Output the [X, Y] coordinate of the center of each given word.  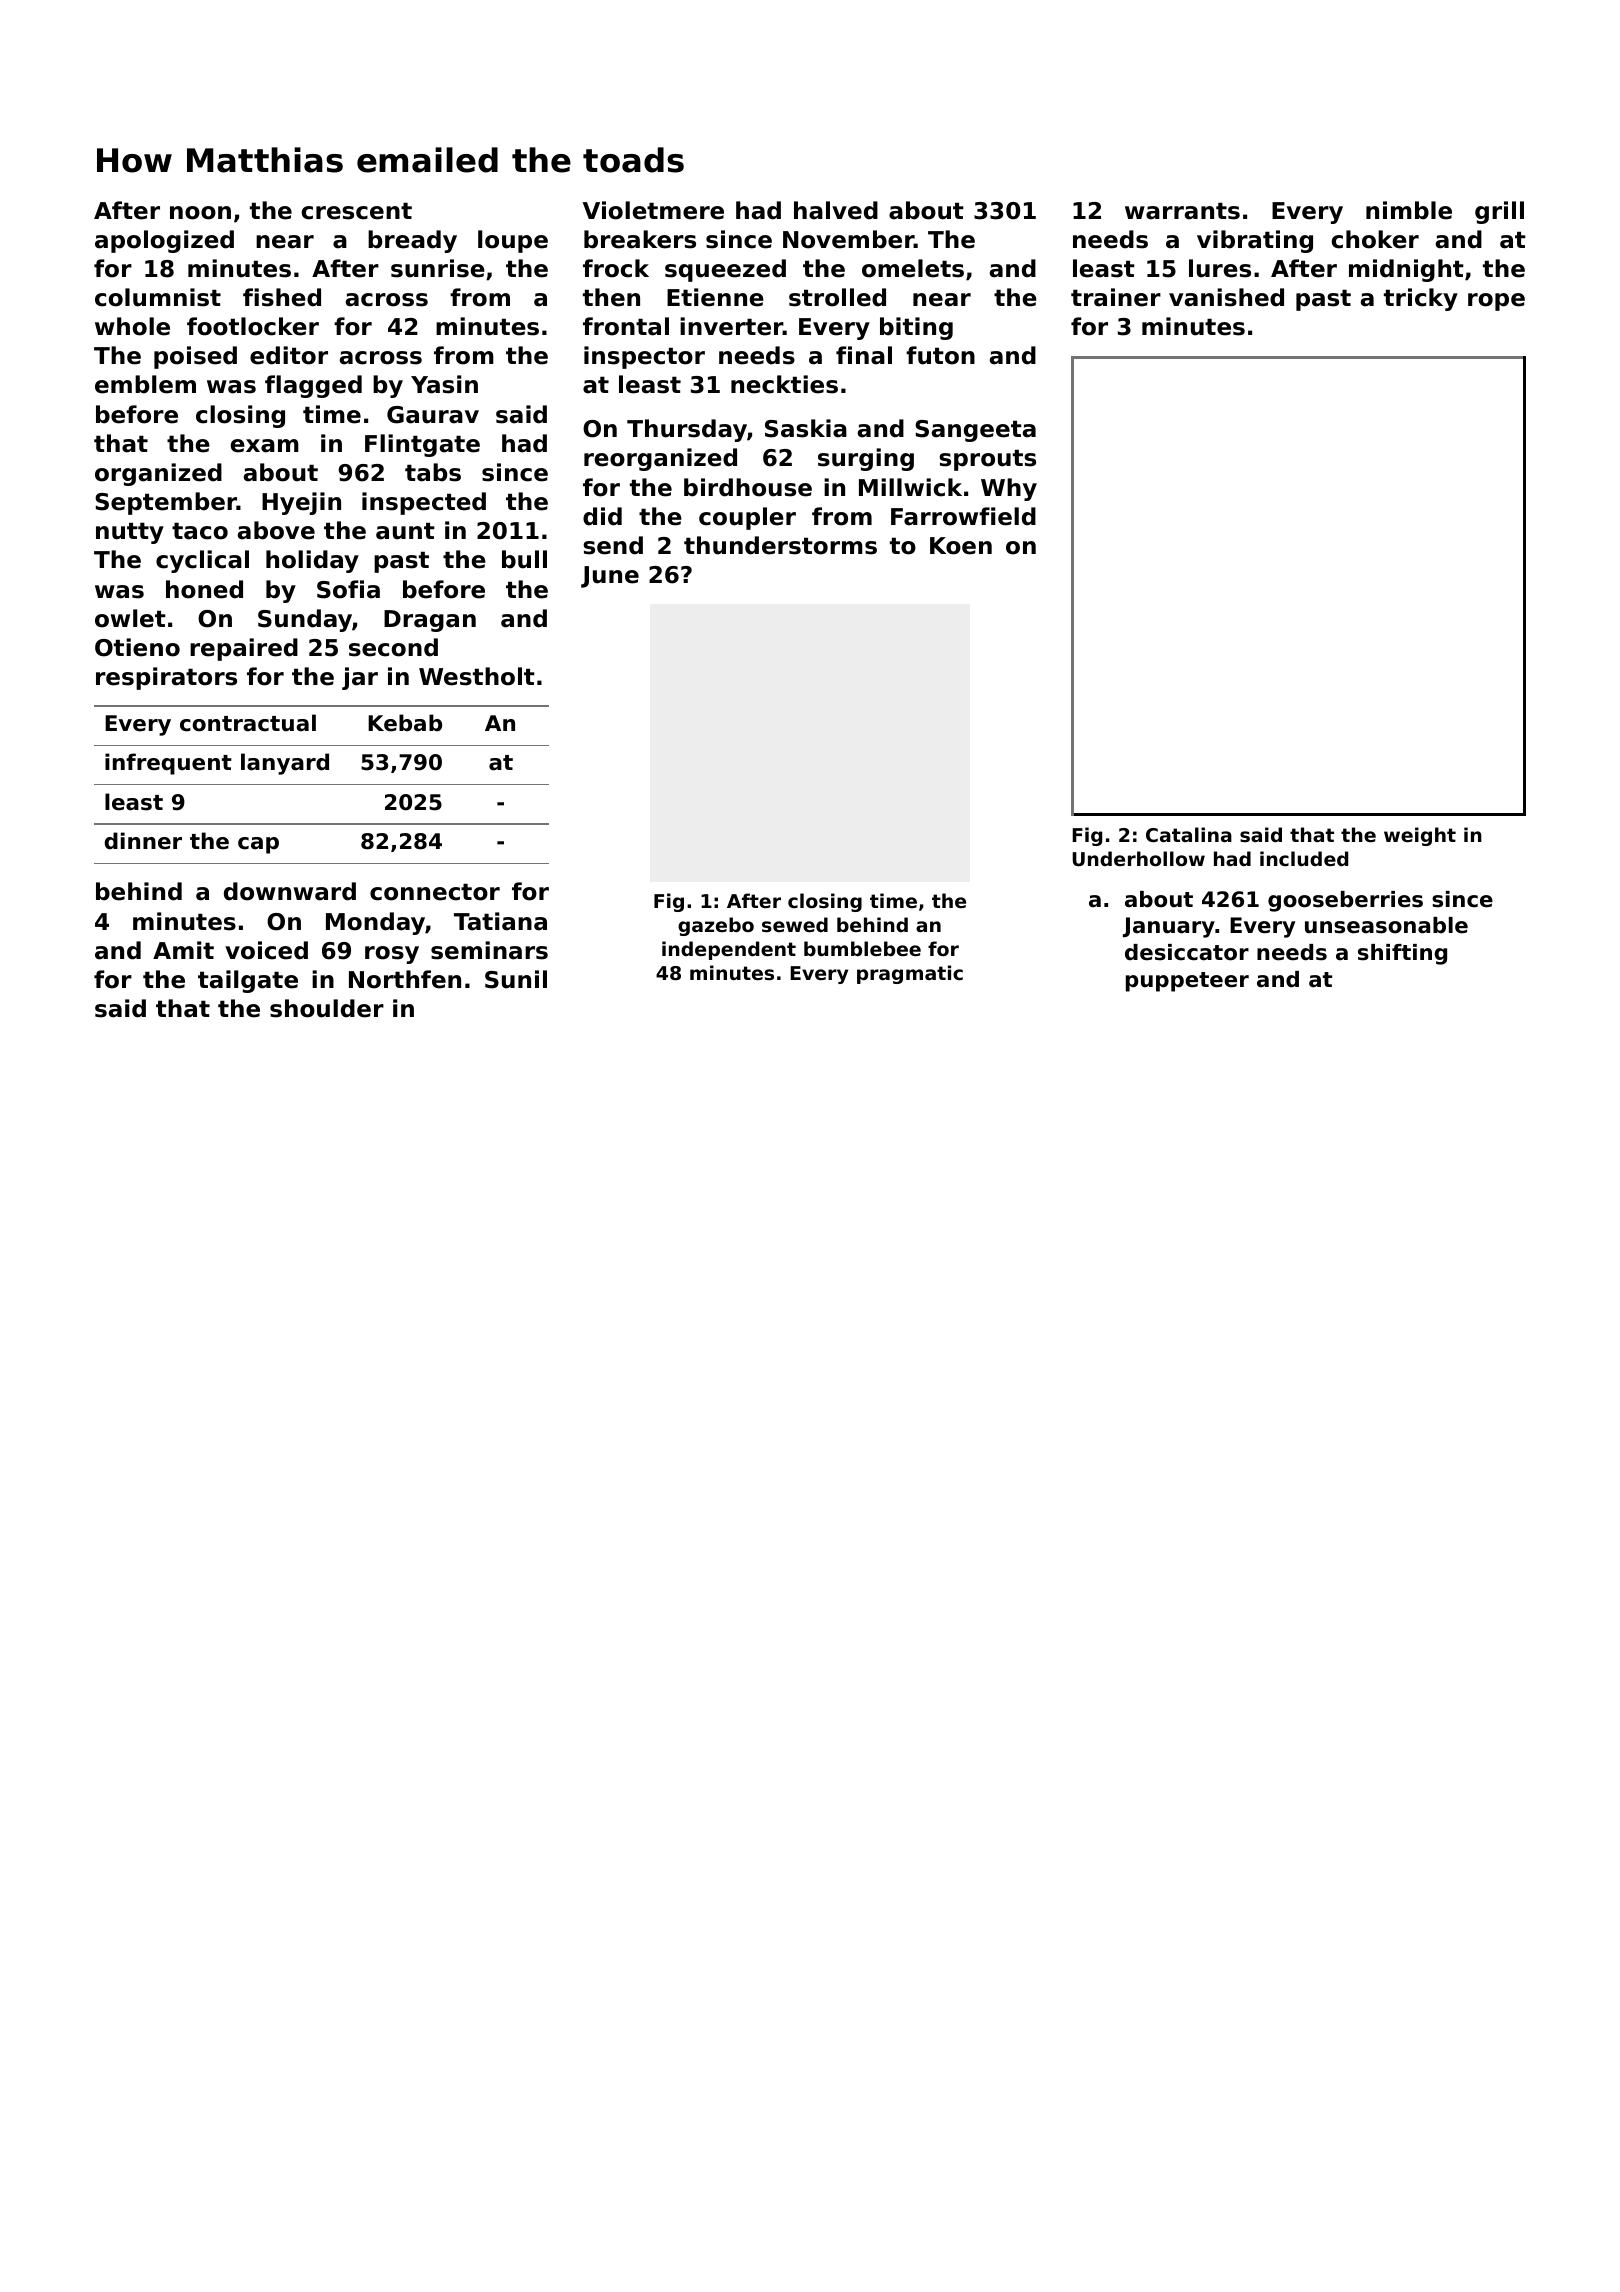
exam [265, 446]
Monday [375, 923]
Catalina [1189, 834]
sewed [795, 925]
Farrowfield [963, 516]
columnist [158, 297]
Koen [961, 546]
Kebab [405, 723]
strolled [837, 297]
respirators [166, 678]
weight [1420, 836]
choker [1375, 239]
